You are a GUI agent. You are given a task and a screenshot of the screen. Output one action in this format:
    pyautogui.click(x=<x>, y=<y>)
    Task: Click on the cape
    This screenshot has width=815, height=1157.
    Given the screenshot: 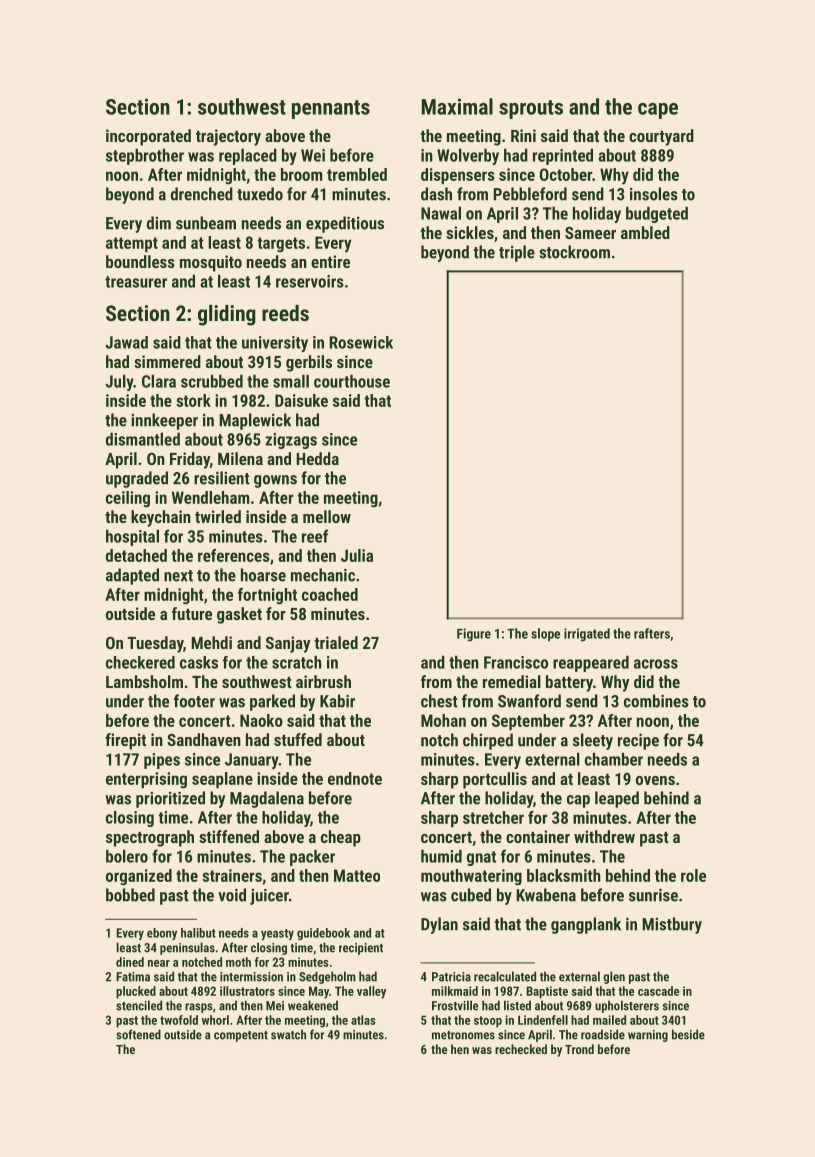 What is the action you would take?
    pyautogui.click(x=658, y=111)
